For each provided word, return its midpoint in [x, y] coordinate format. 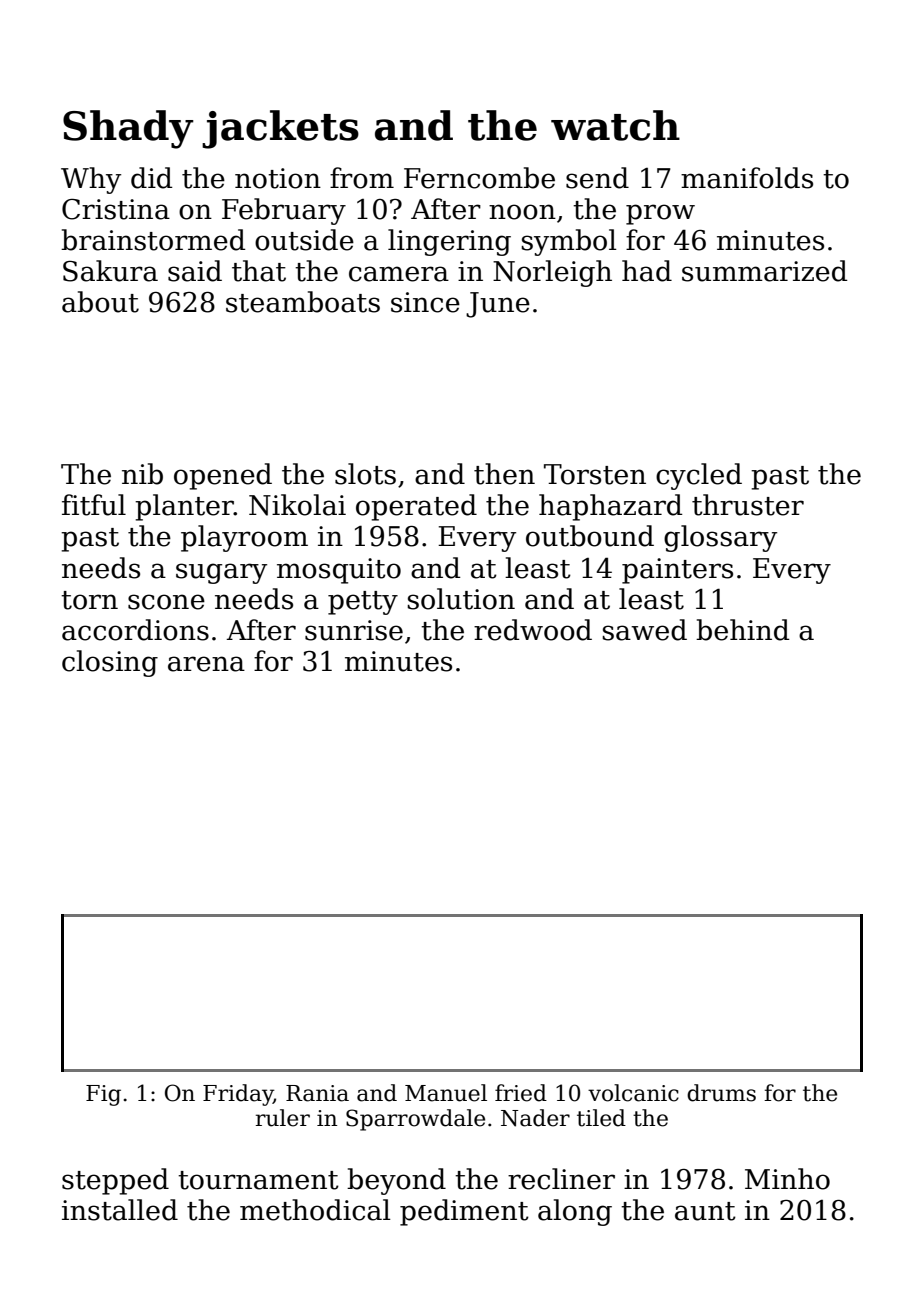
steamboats [303, 302]
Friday [238, 1095]
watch [615, 125]
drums [721, 1093]
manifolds [747, 178]
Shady [128, 129]
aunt [705, 1211]
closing [110, 663]
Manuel [446, 1093]
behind [743, 630]
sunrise [354, 630]
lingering [449, 242]
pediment [464, 1212]
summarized [765, 271]
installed [120, 1210]
